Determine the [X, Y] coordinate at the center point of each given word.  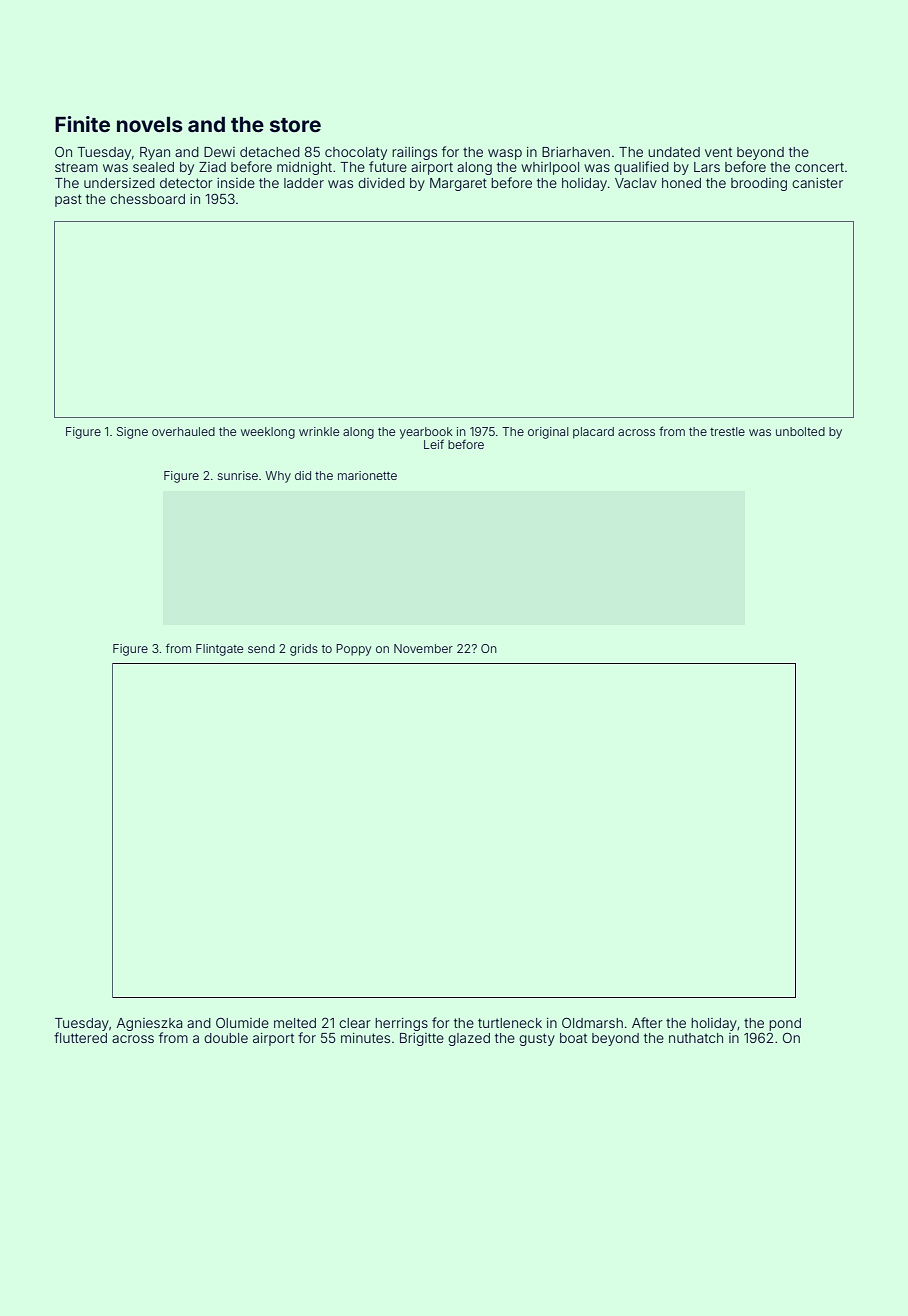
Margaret [458, 184]
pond [785, 1024]
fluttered [80, 1037]
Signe [132, 433]
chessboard [147, 199]
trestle [727, 431]
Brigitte [422, 1039]
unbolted [800, 431]
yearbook [426, 433]
